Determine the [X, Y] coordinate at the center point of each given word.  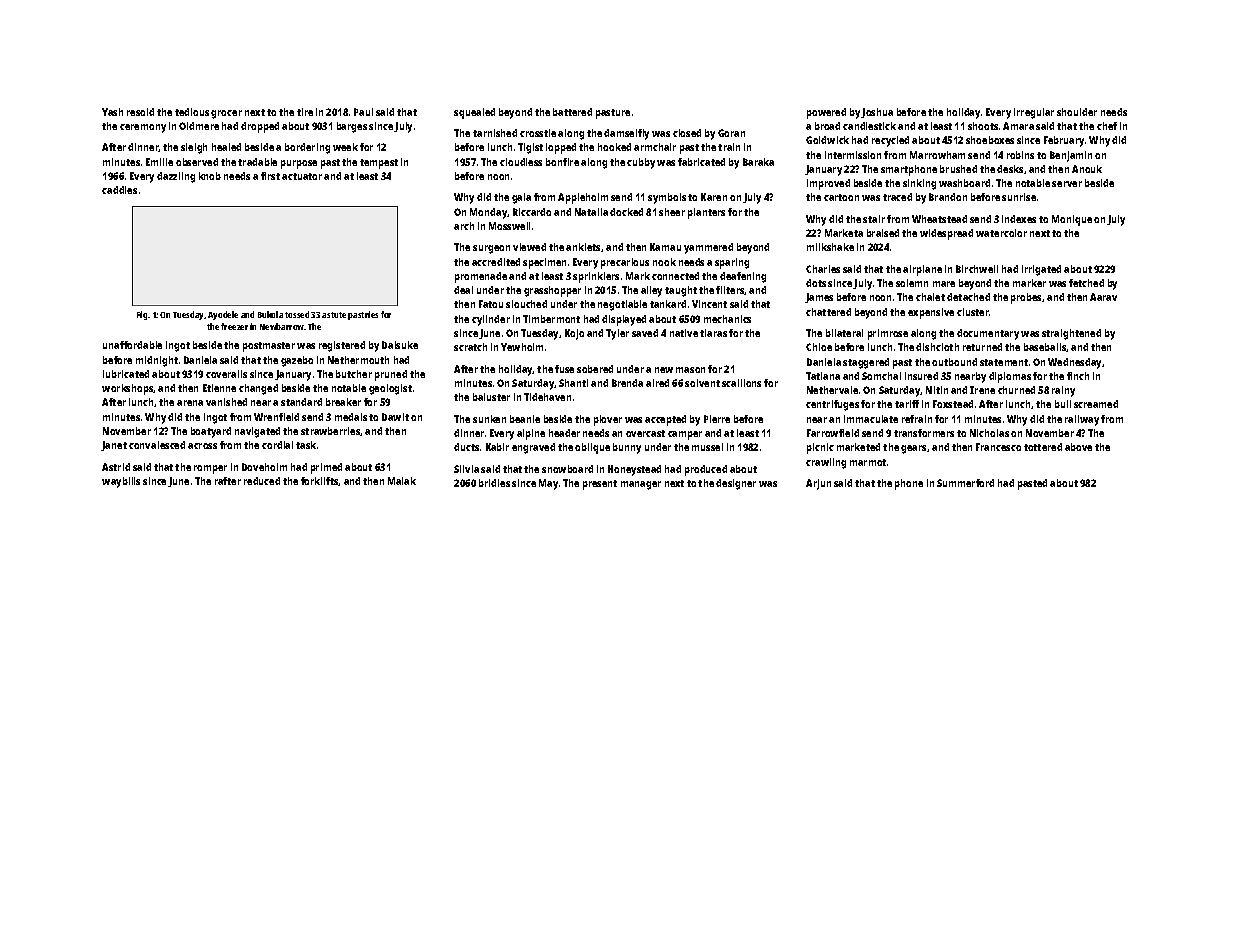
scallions [741, 383]
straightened [1071, 334]
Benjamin [1071, 156]
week [345, 147]
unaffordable [132, 345]
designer [736, 484]
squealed [474, 113]
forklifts [320, 481]
